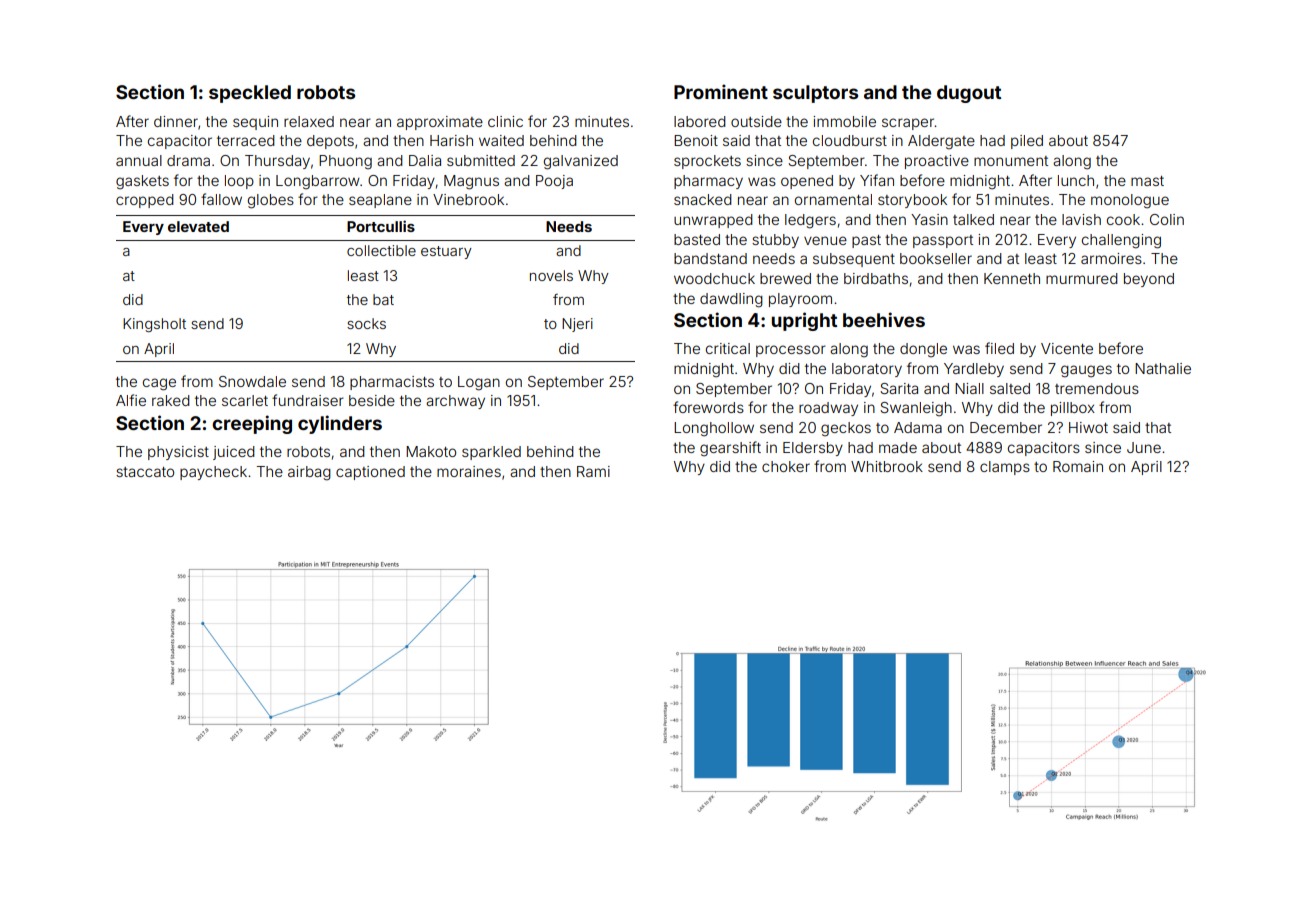 The width and height of the screenshot is (1308, 924). What do you see at coordinates (1149, 280) in the screenshot?
I see `beyond` at bounding box center [1149, 280].
